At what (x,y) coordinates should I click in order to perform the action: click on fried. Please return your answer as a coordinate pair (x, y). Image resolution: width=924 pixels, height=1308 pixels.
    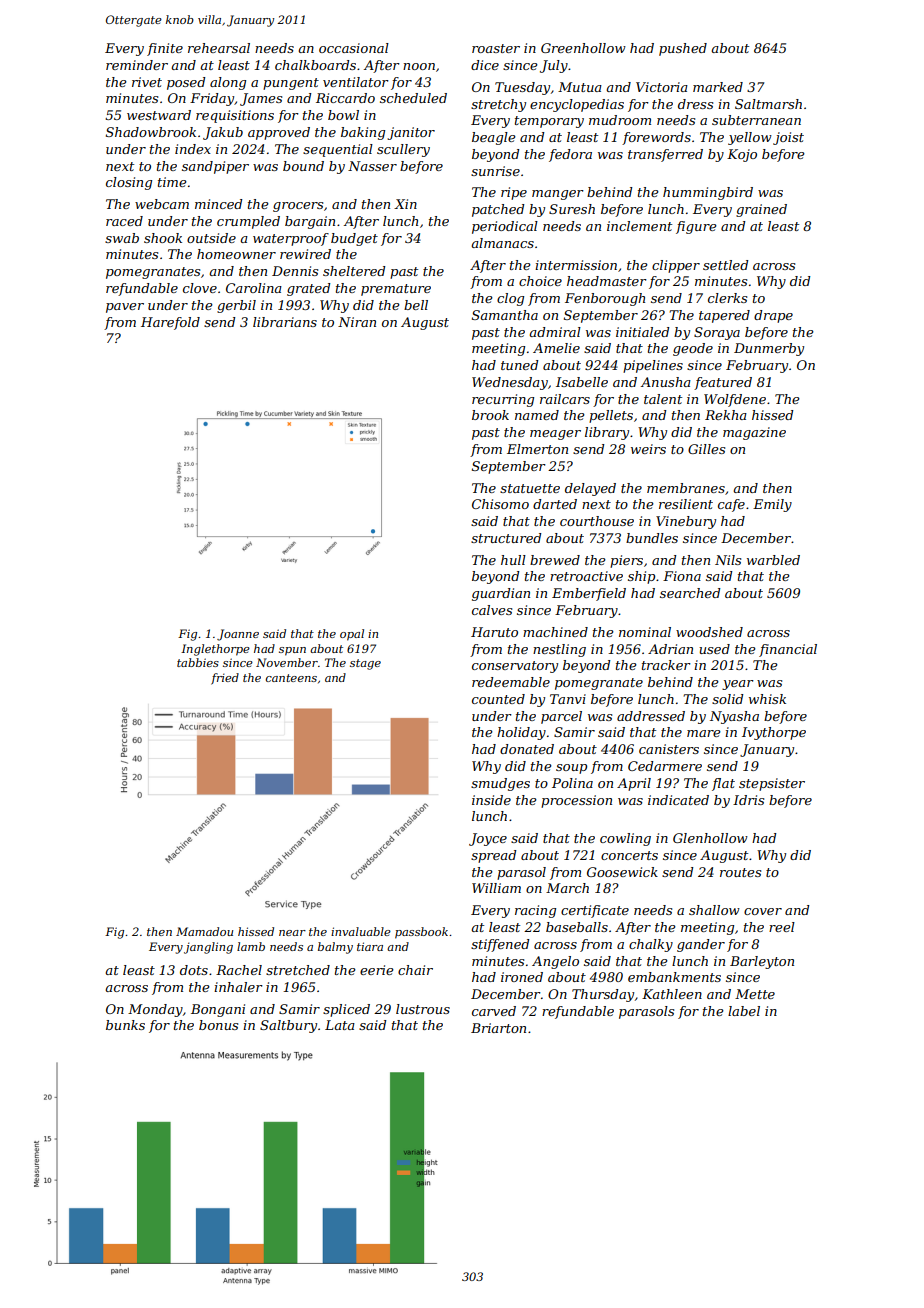
    Looking at the image, I should click on (225, 679).
